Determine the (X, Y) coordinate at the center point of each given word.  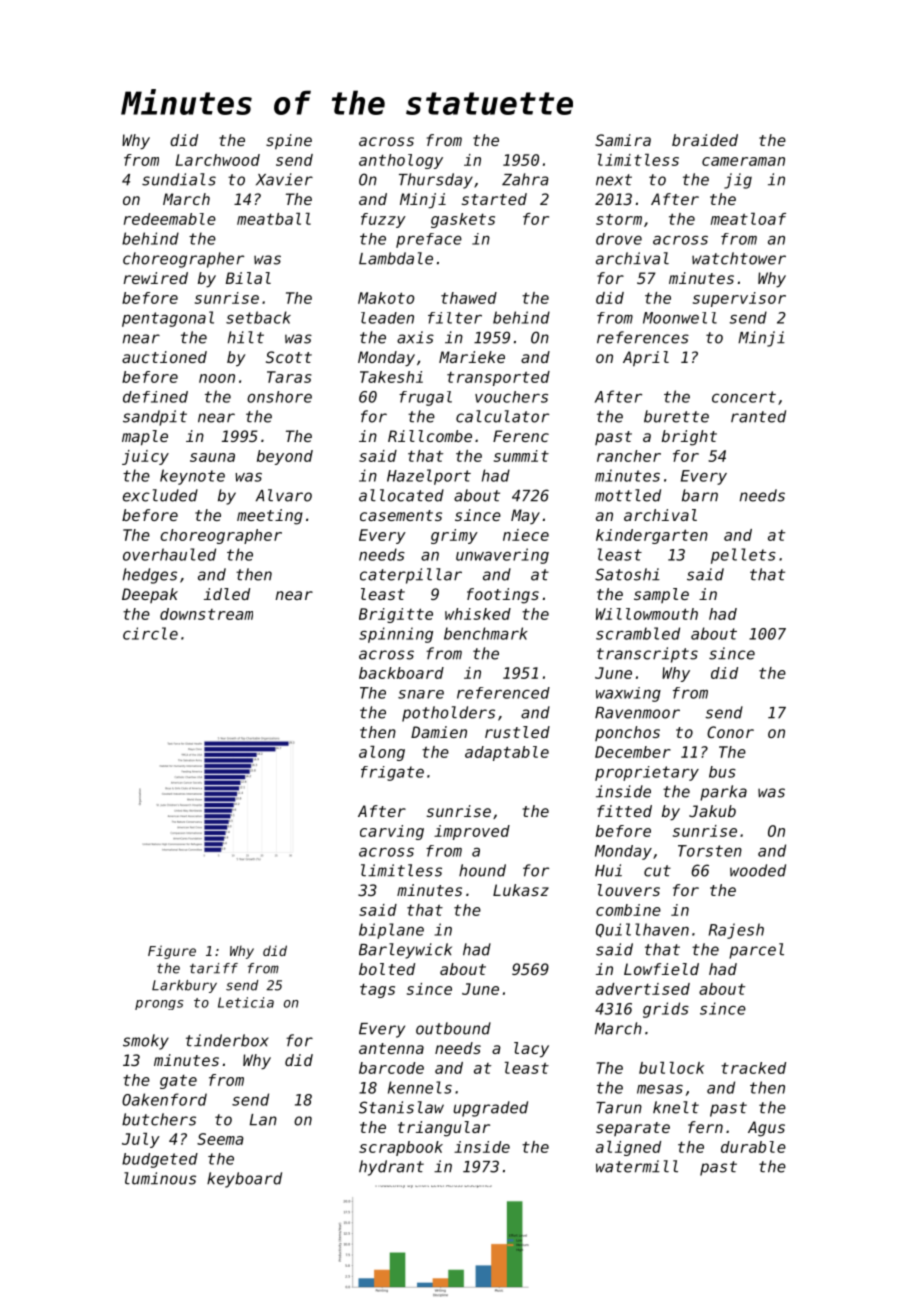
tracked (753, 1068)
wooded (758, 870)
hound (482, 870)
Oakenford (164, 1099)
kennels (420, 1087)
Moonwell (680, 318)
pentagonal (168, 319)
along (382, 753)
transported (498, 378)
